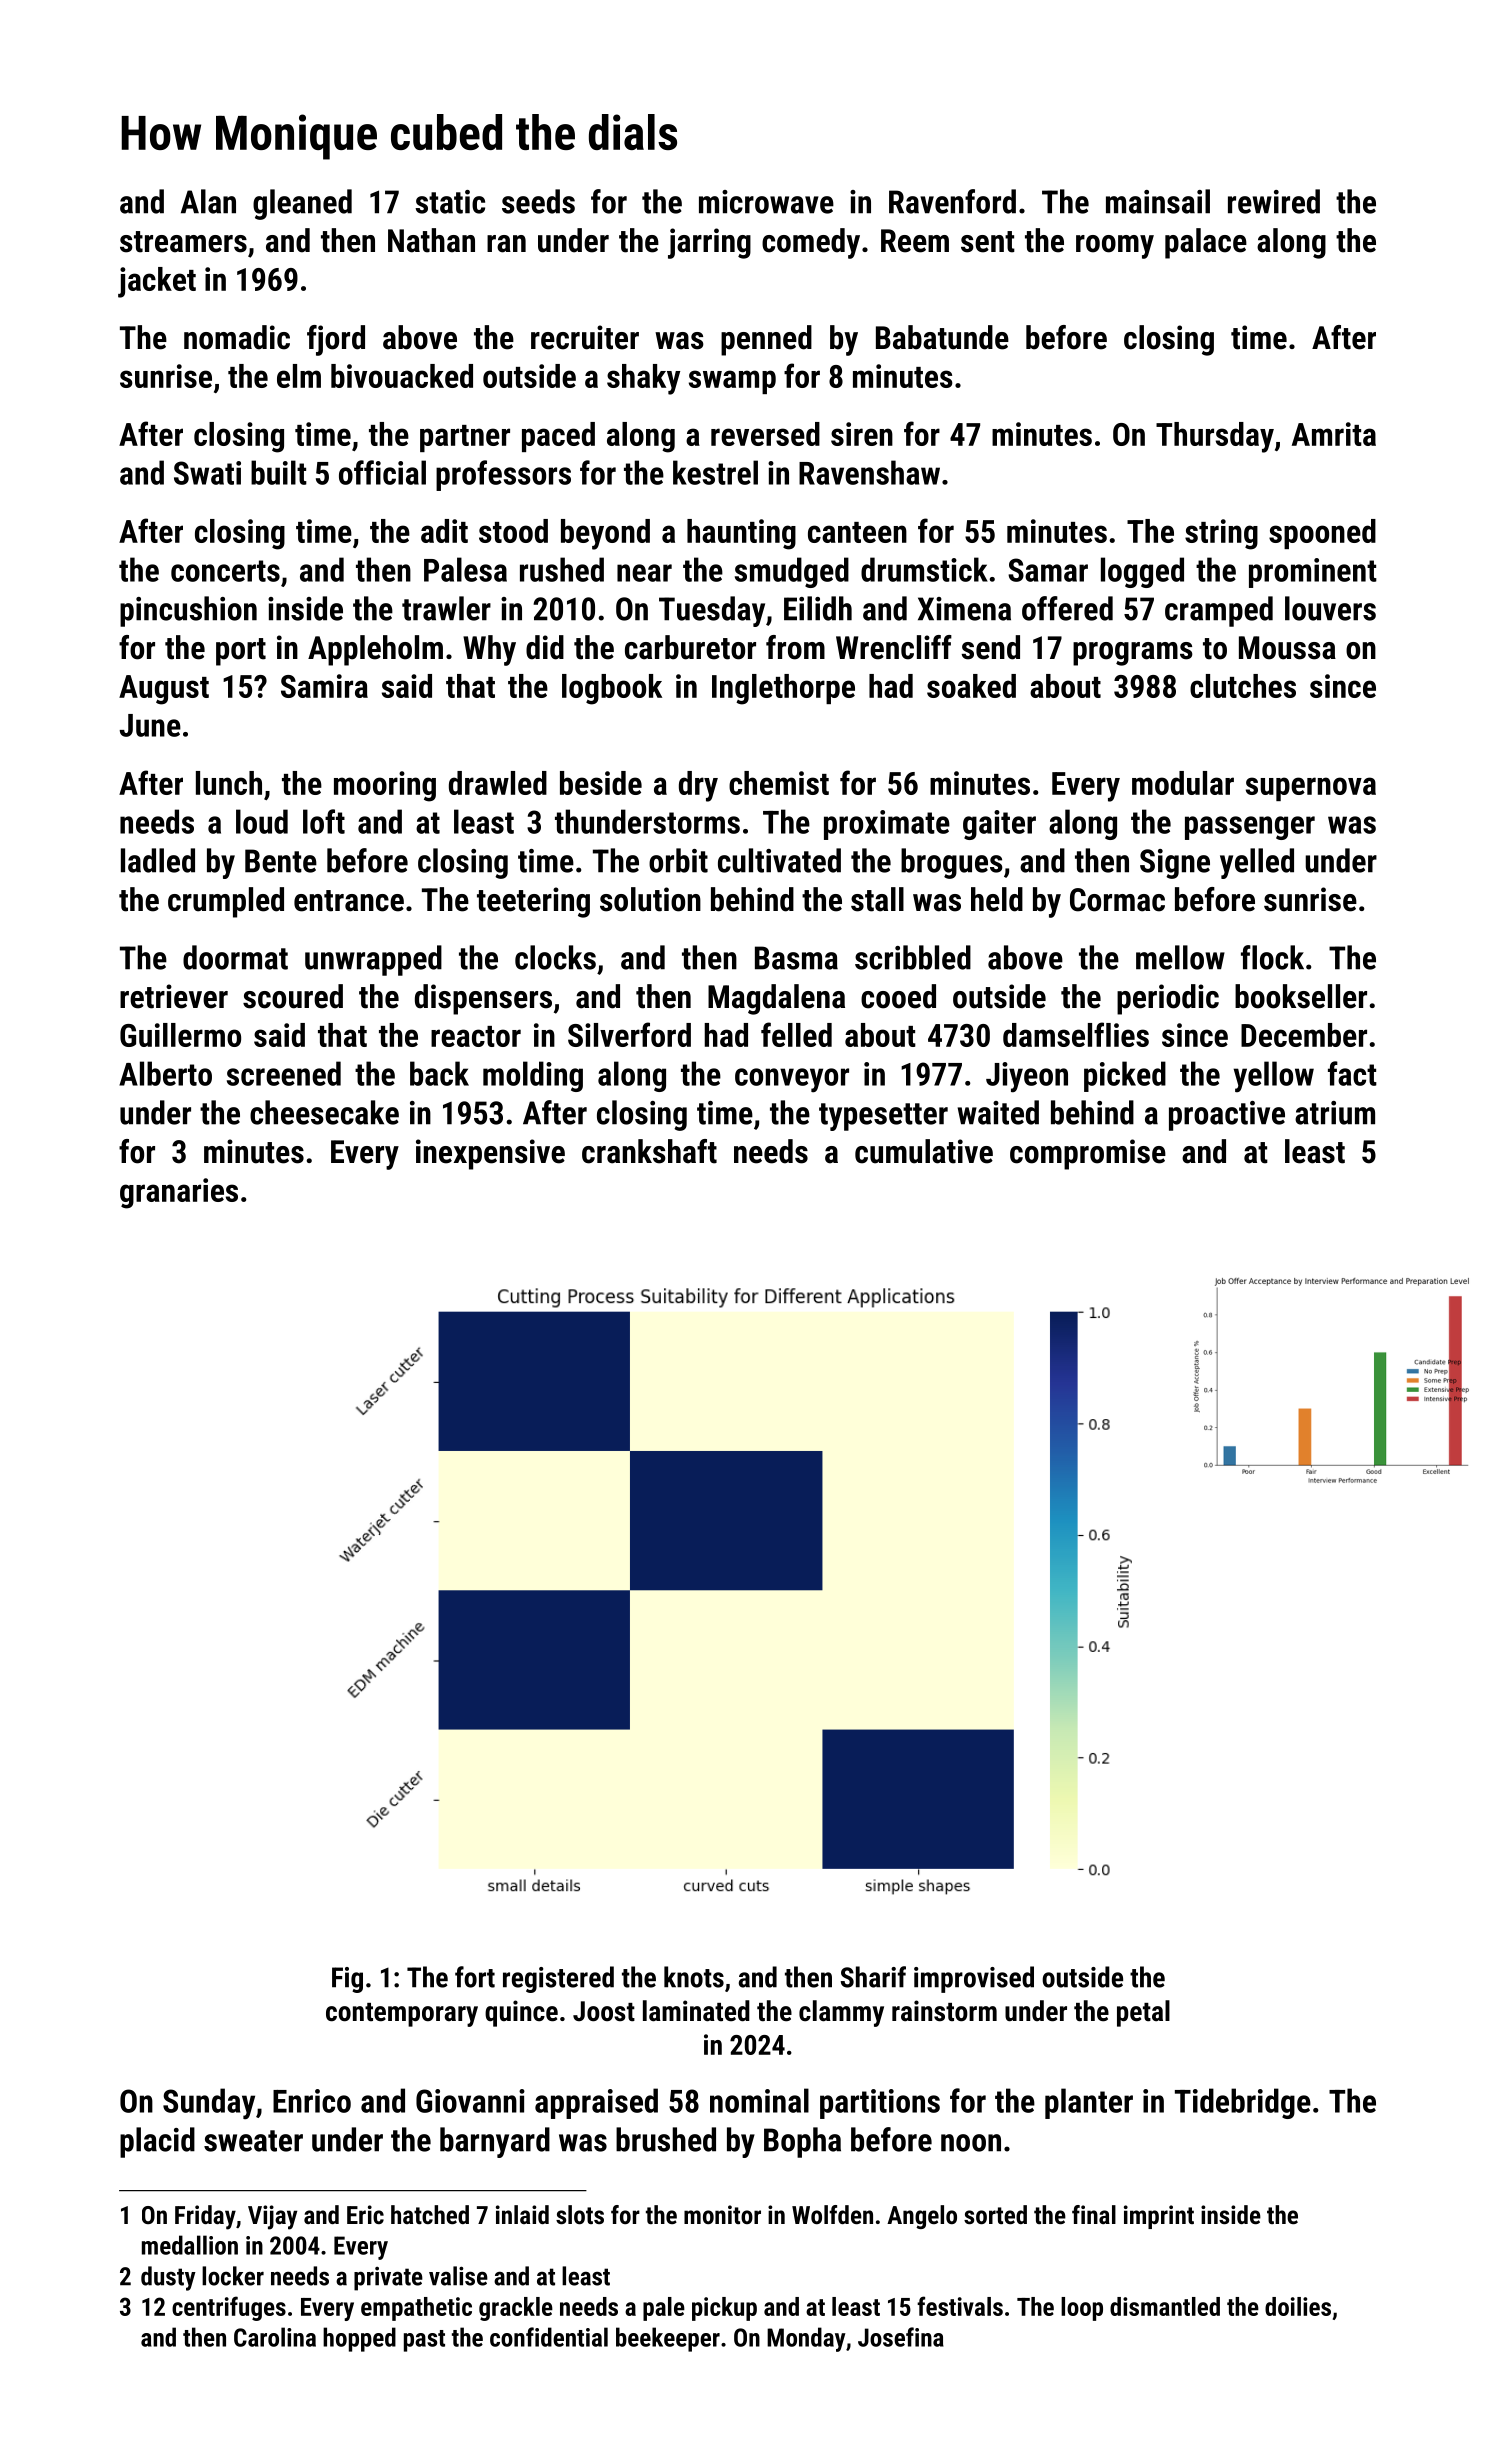 The height and width of the screenshot is (2464, 1496). What do you see at coordinates (766, 202) in the screenshot?
I see `microwave` at bounding box center [766, 202].
